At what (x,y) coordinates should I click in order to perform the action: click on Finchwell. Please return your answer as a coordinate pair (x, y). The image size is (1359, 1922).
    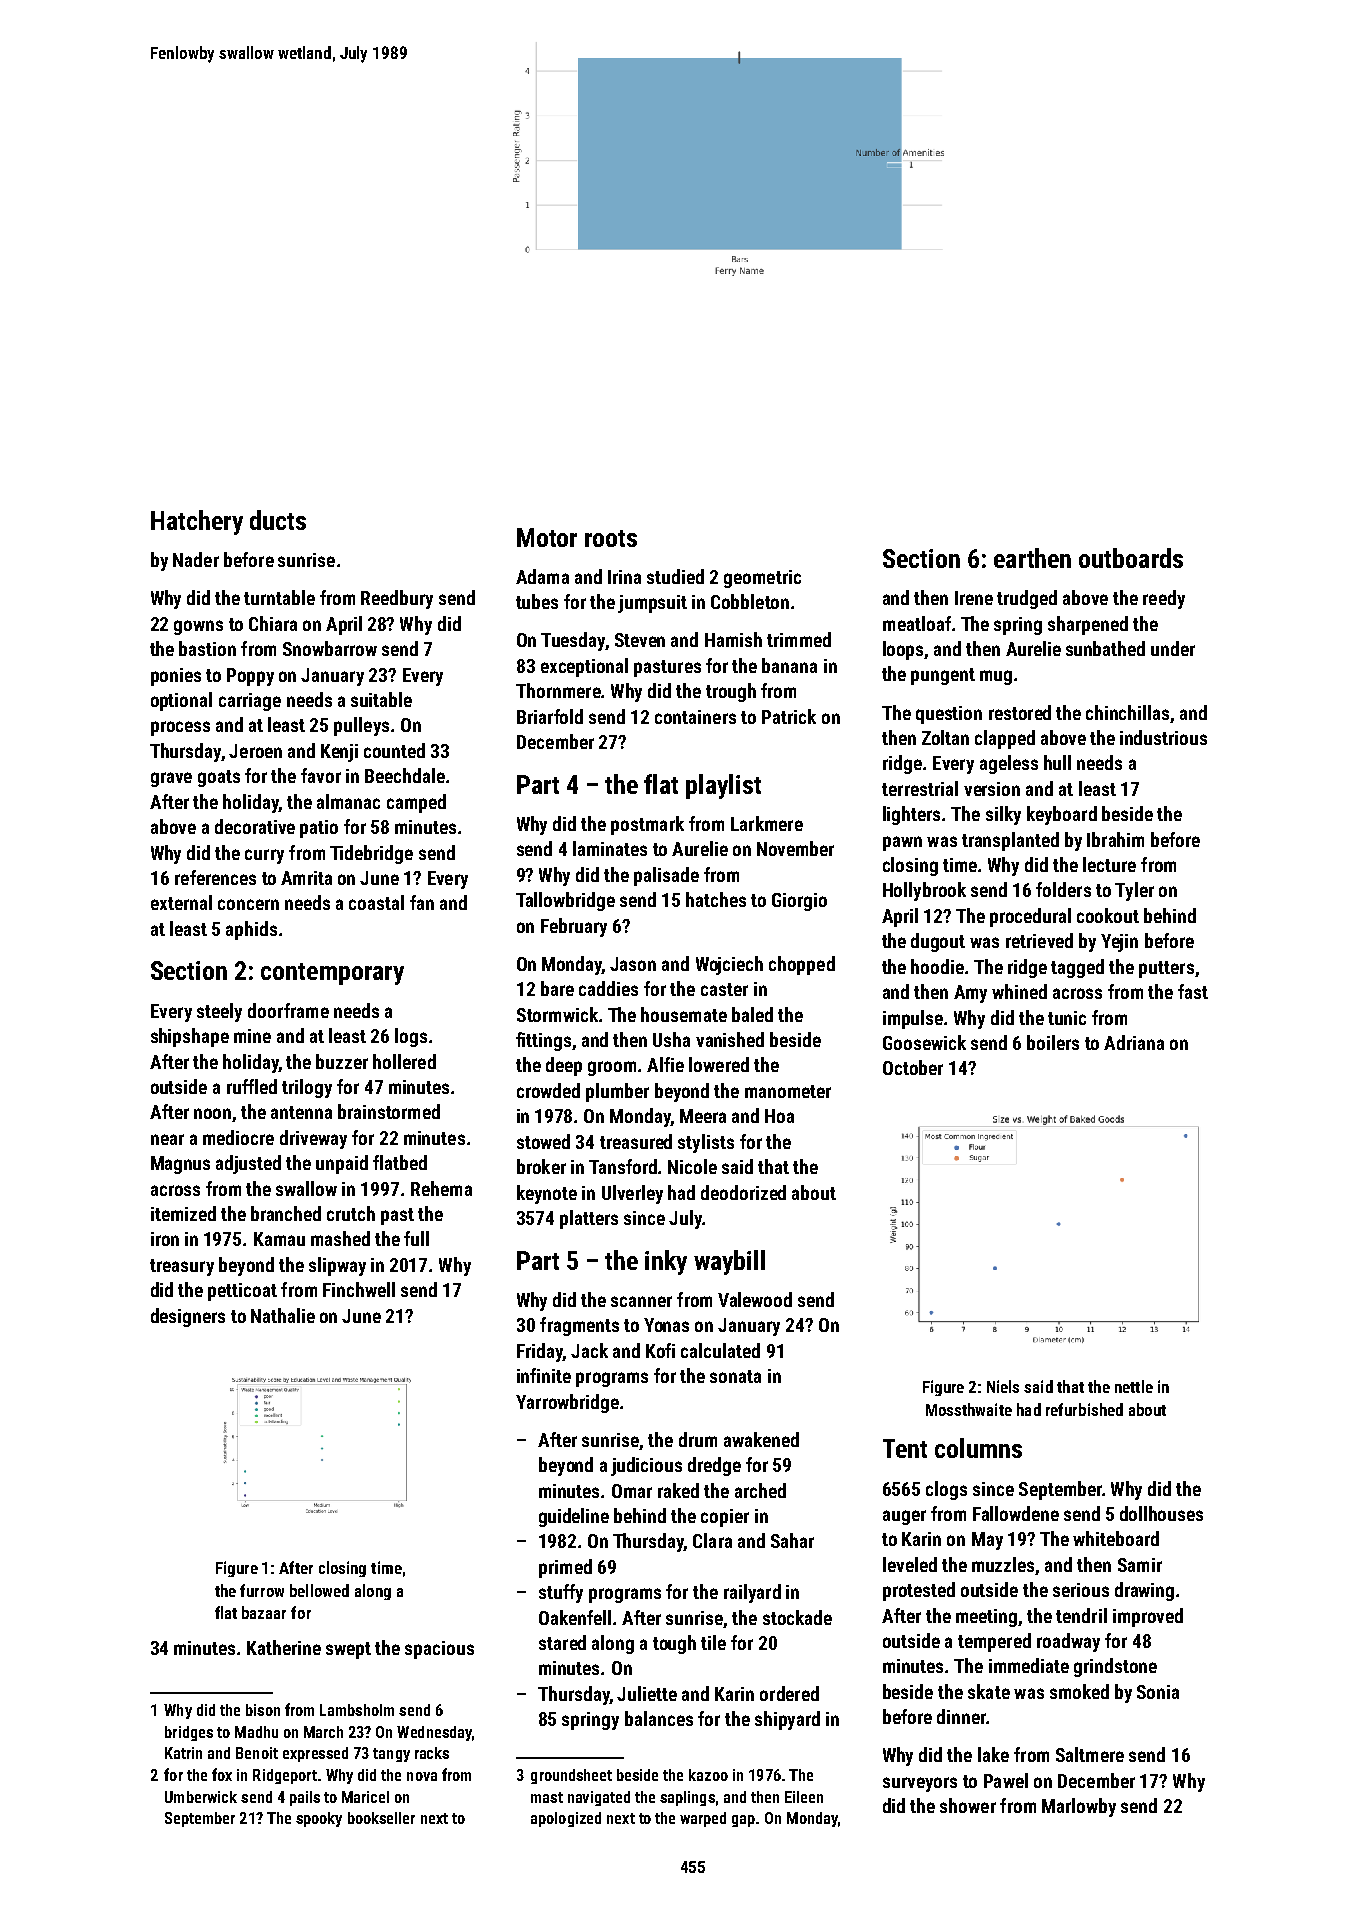
    Looking at the image, I should click on (359, 1289).
